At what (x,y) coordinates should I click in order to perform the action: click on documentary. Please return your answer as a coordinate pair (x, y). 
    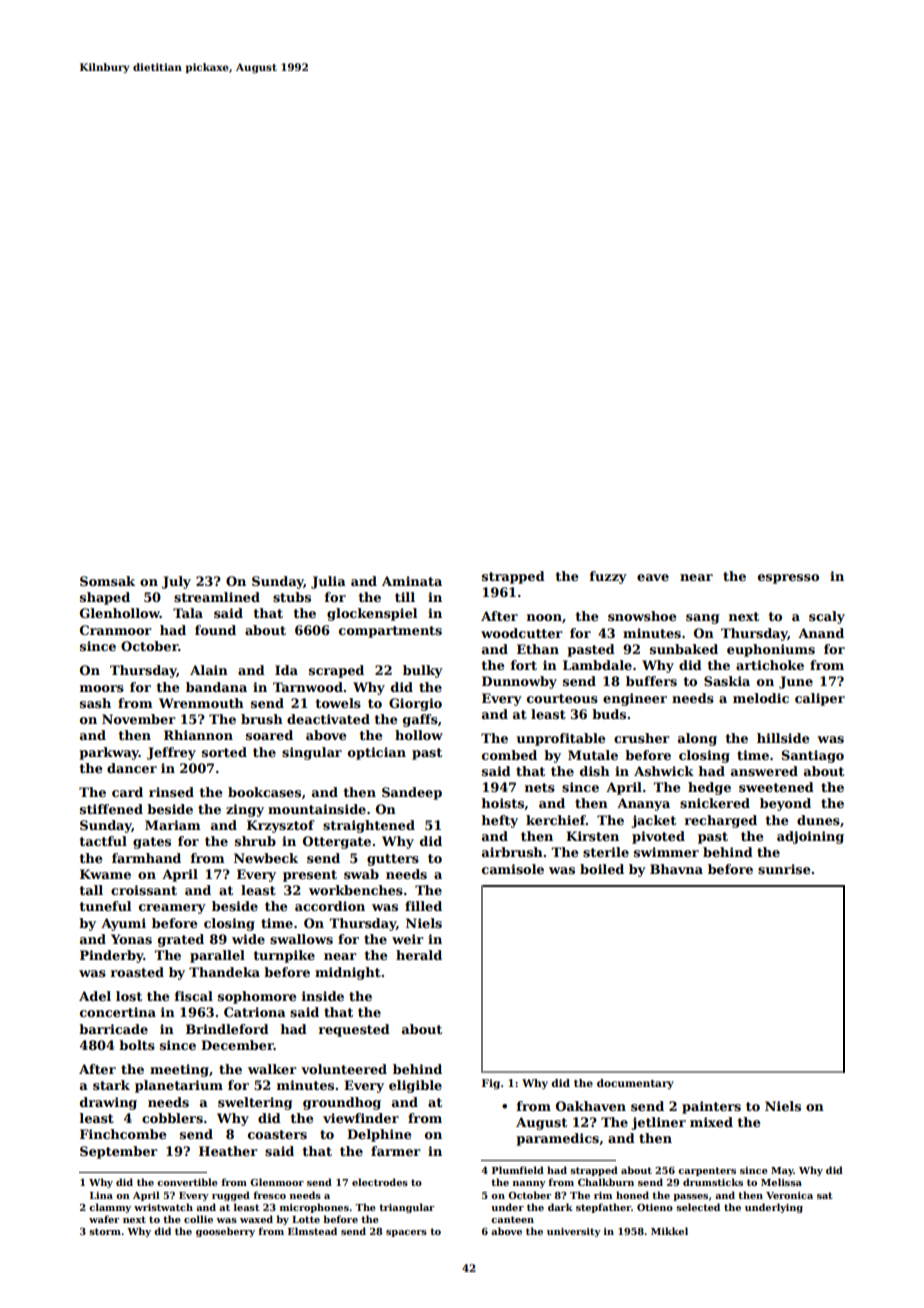
    Looking at the image, I should click on (635, 1084).
